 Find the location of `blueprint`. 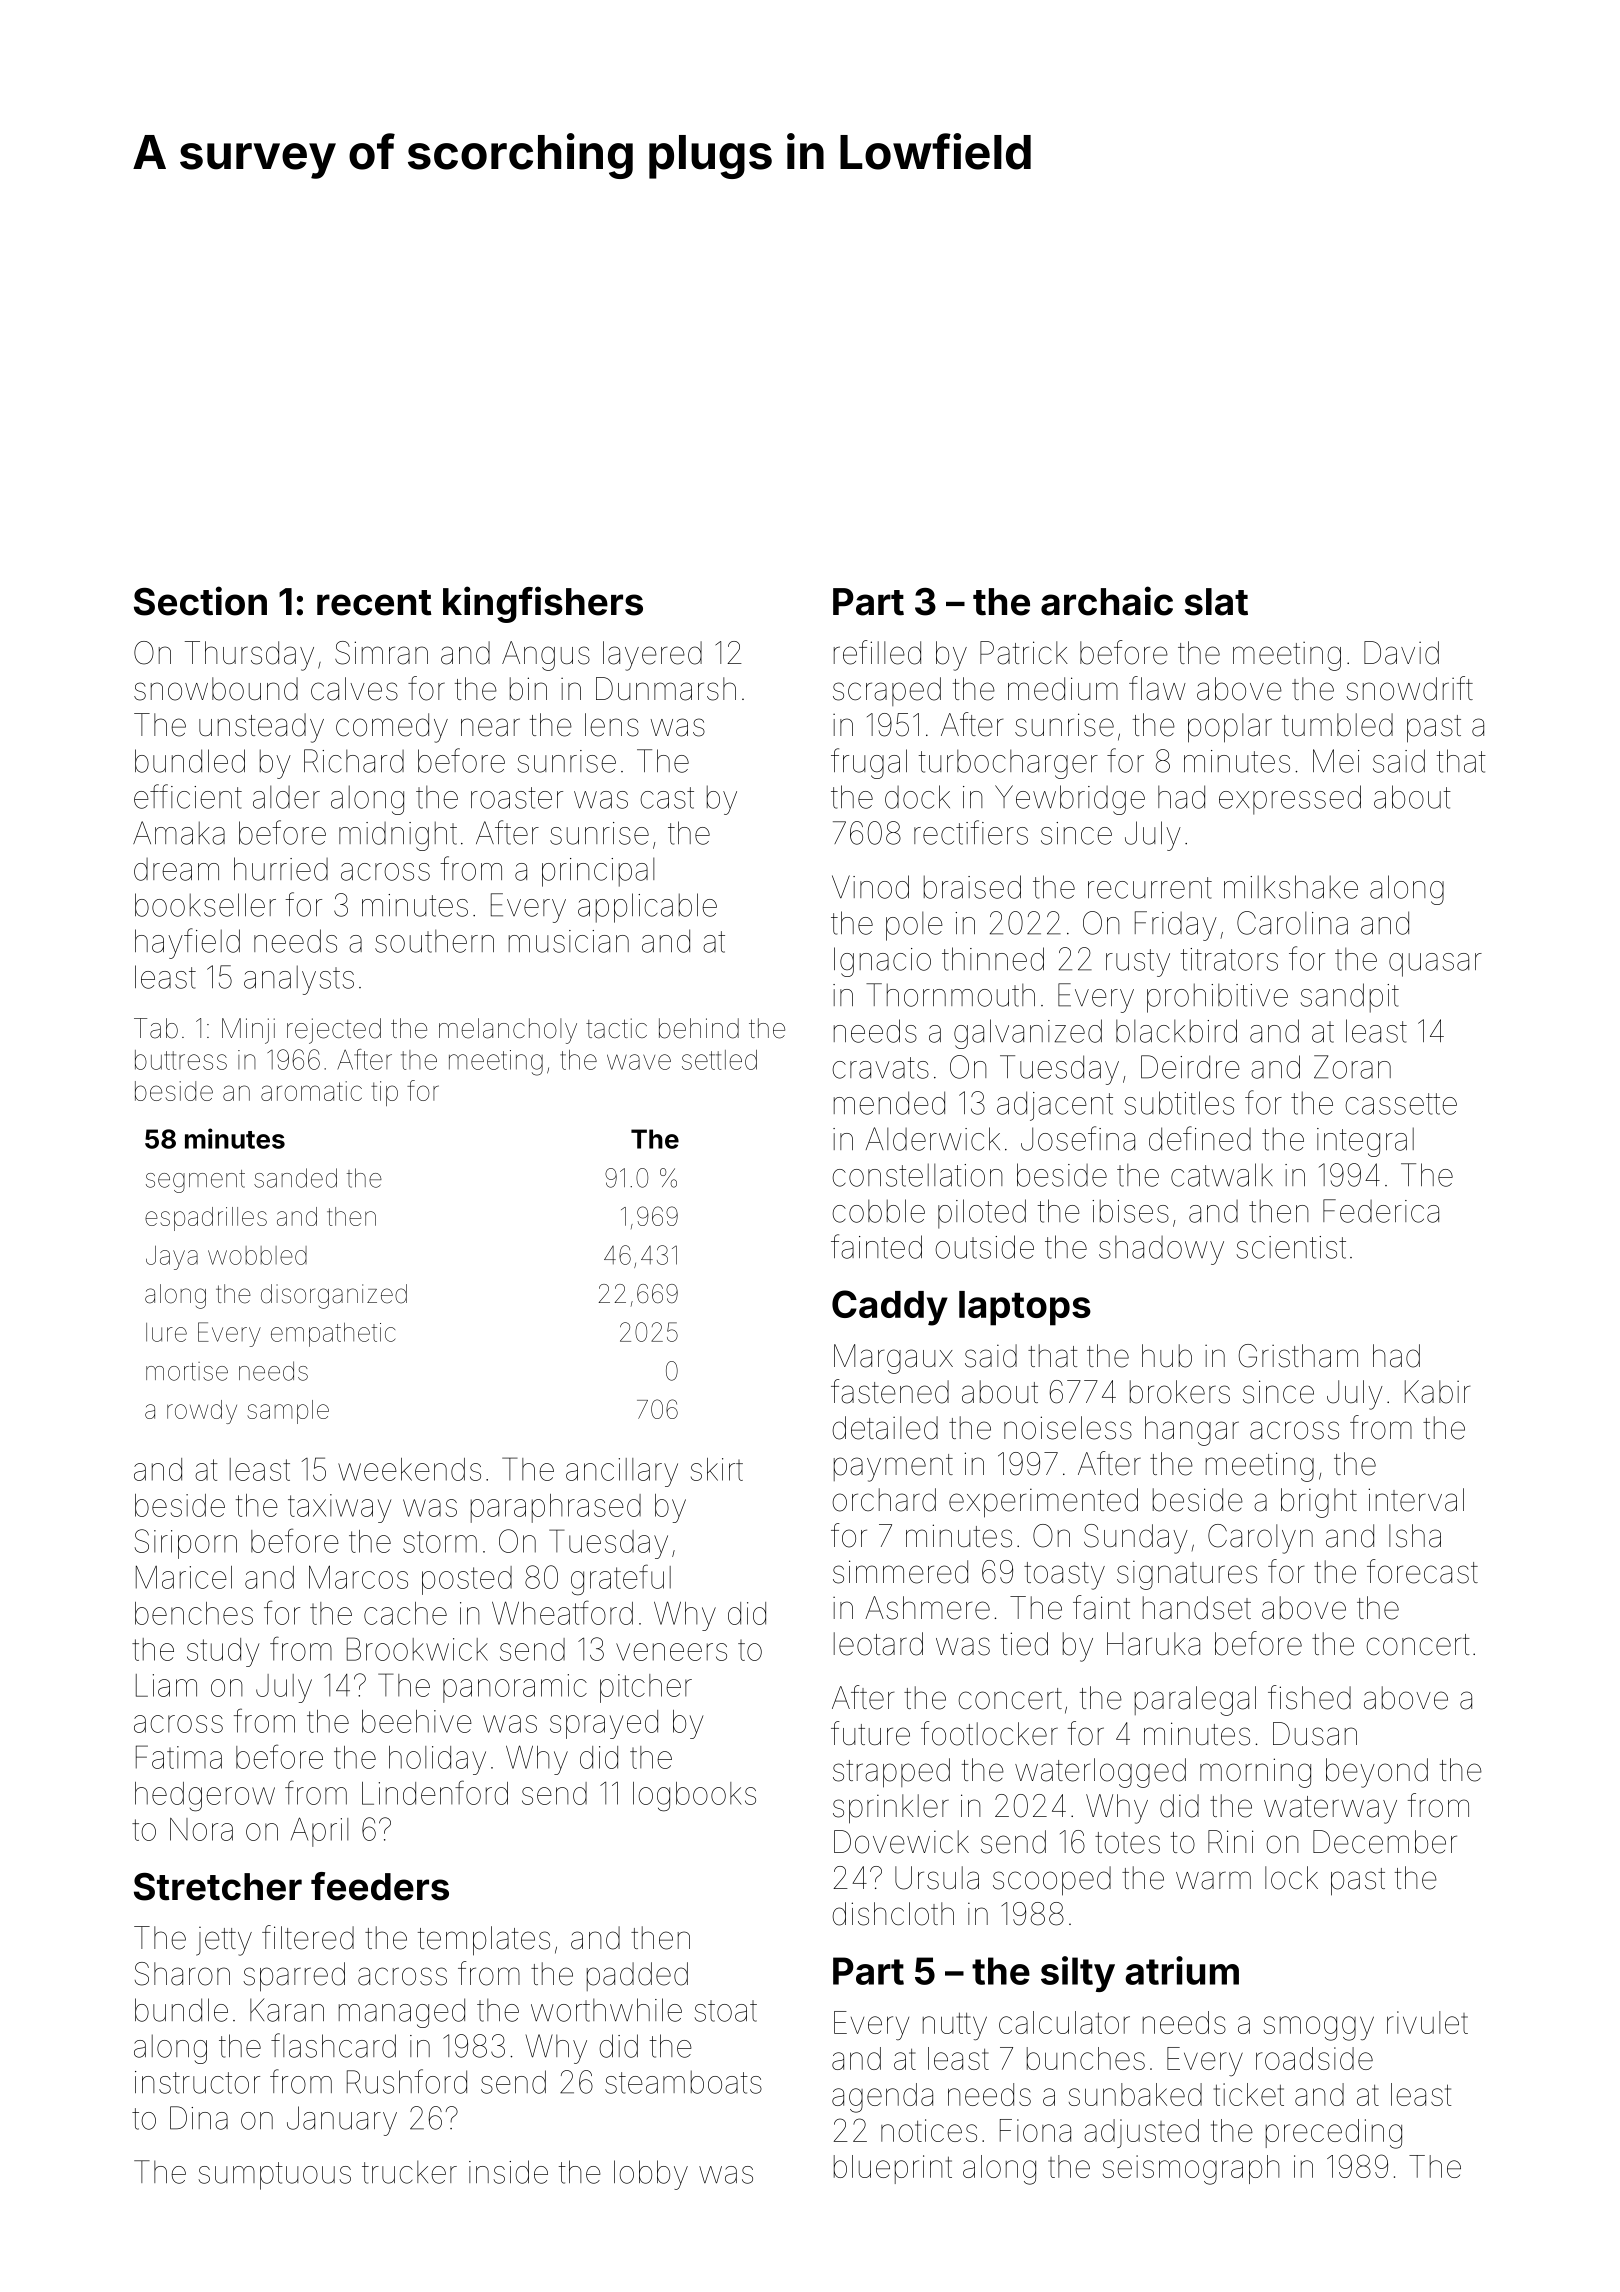

blueprint is located at coordinates (893, 2169).
